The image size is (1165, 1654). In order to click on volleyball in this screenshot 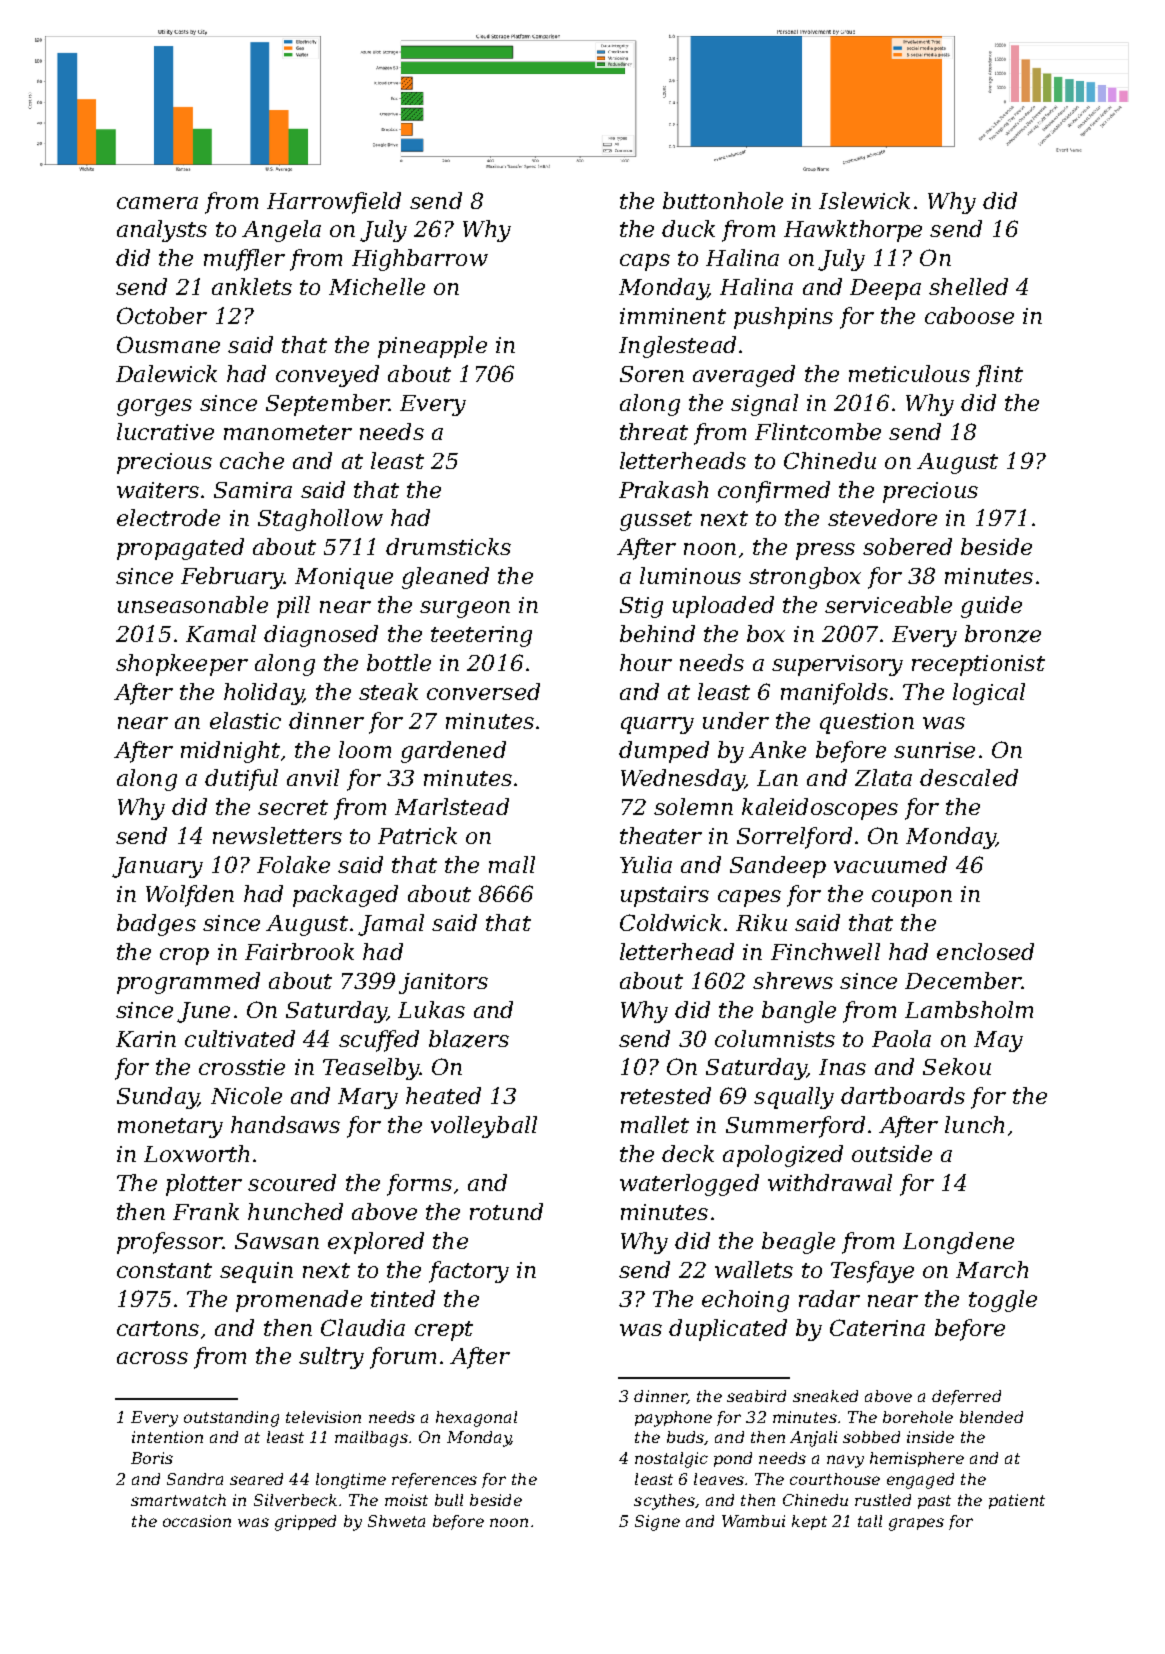, I will do `click(484, 1127)`.
